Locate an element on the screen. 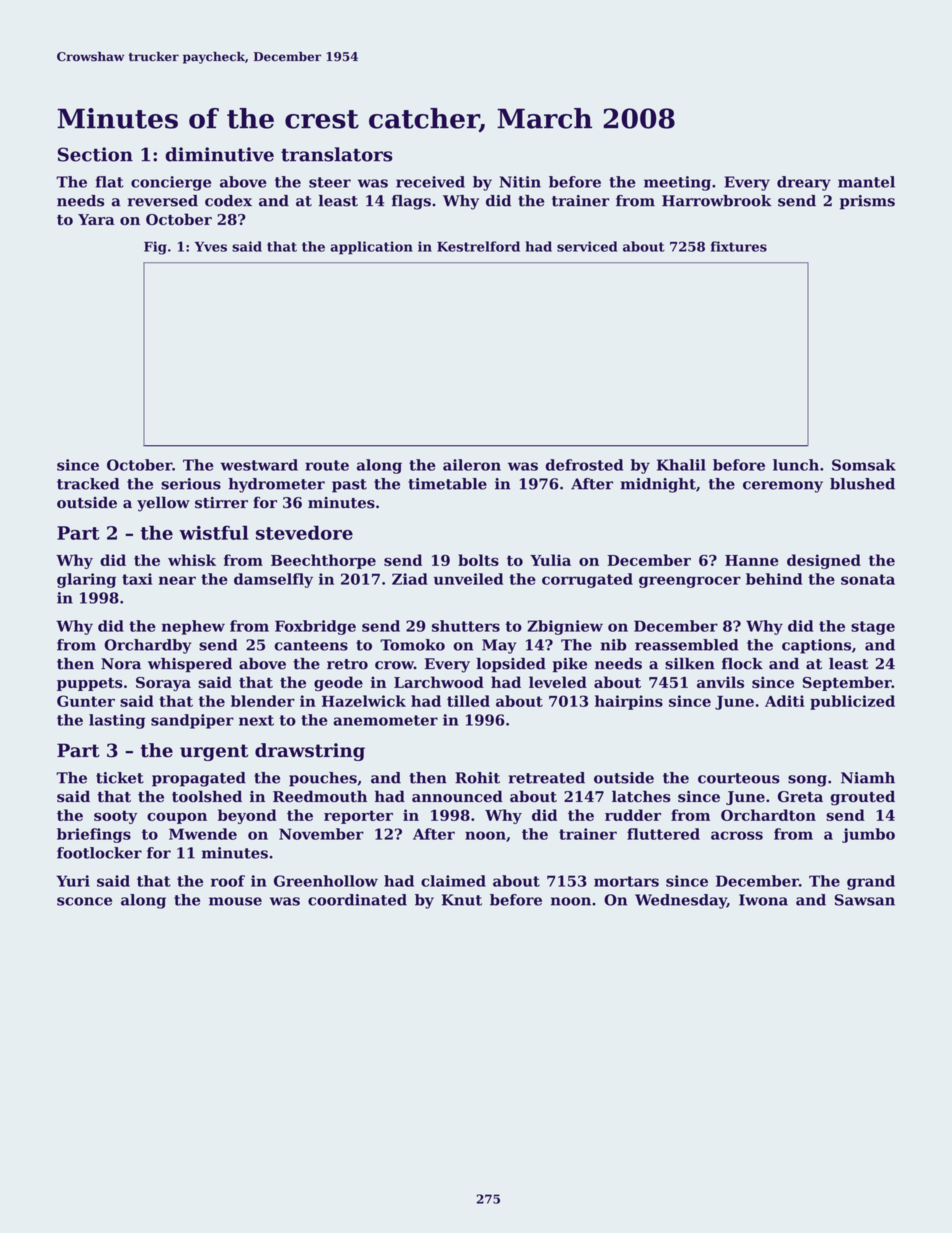  westward is located at coordinates (259, 465).
